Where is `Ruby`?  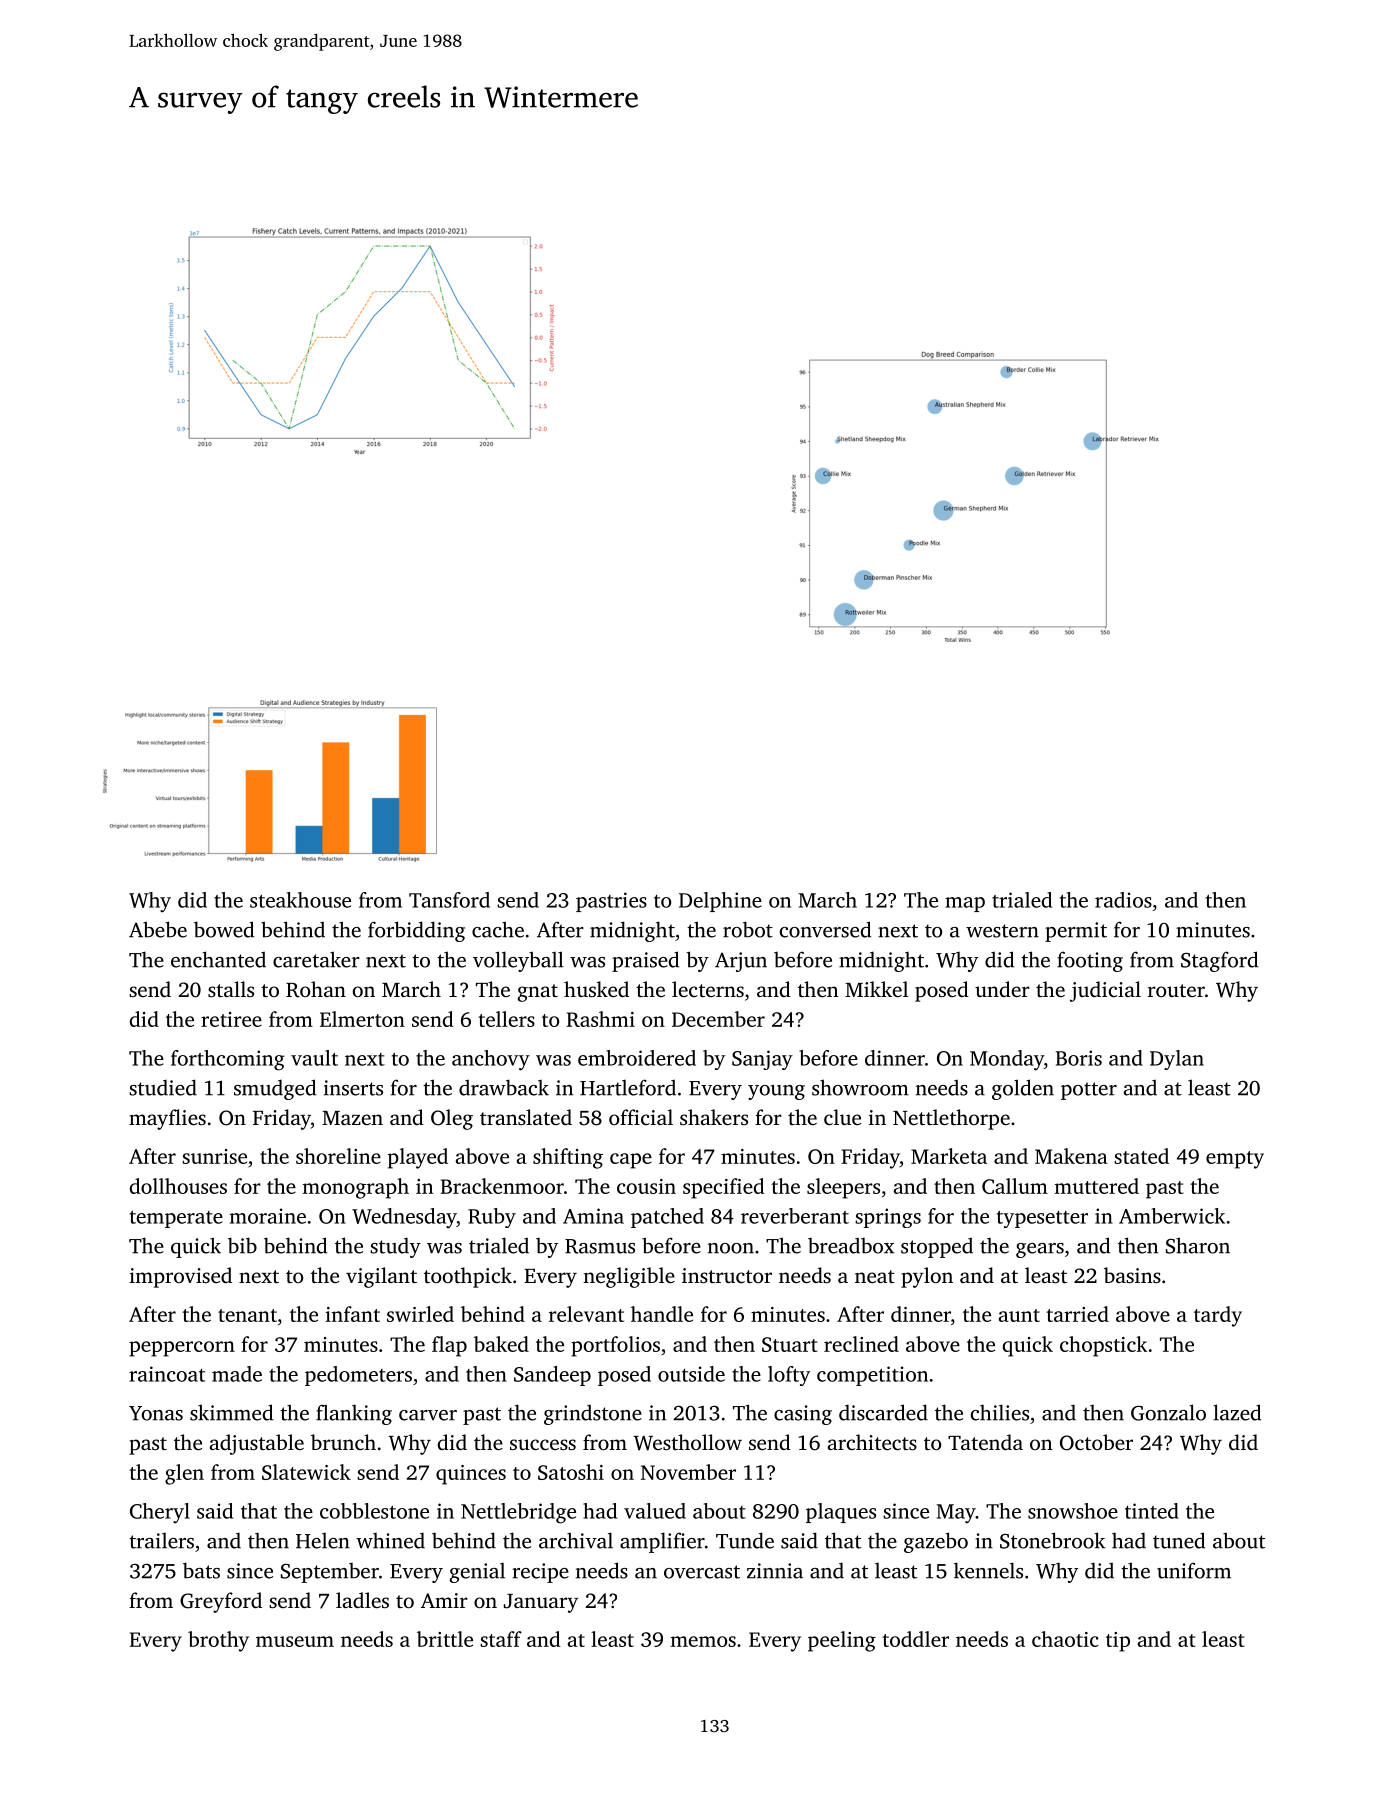
Ruby is located at coordinates (492, 1218).
